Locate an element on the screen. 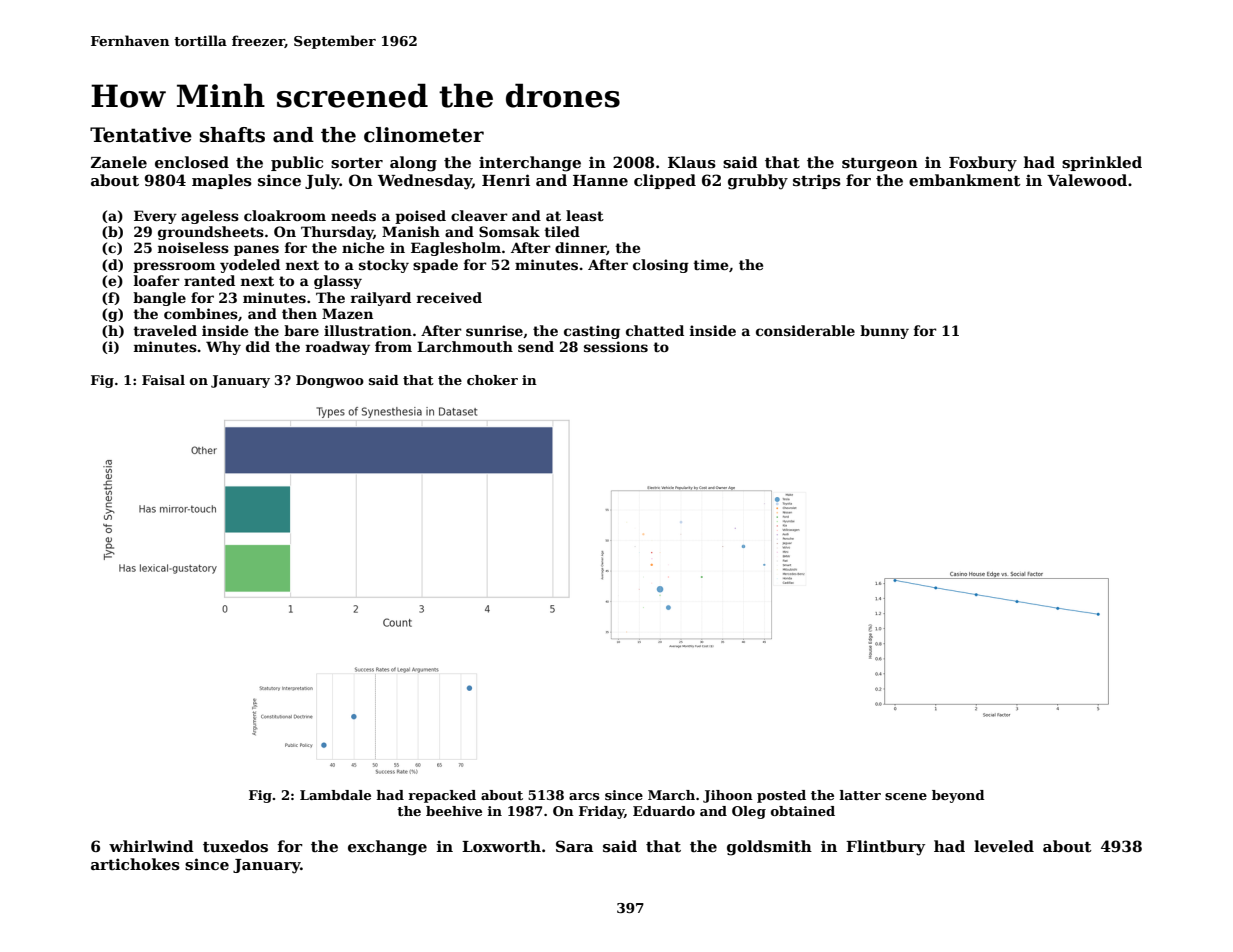  shafts is located at coordinates (232, 135).
